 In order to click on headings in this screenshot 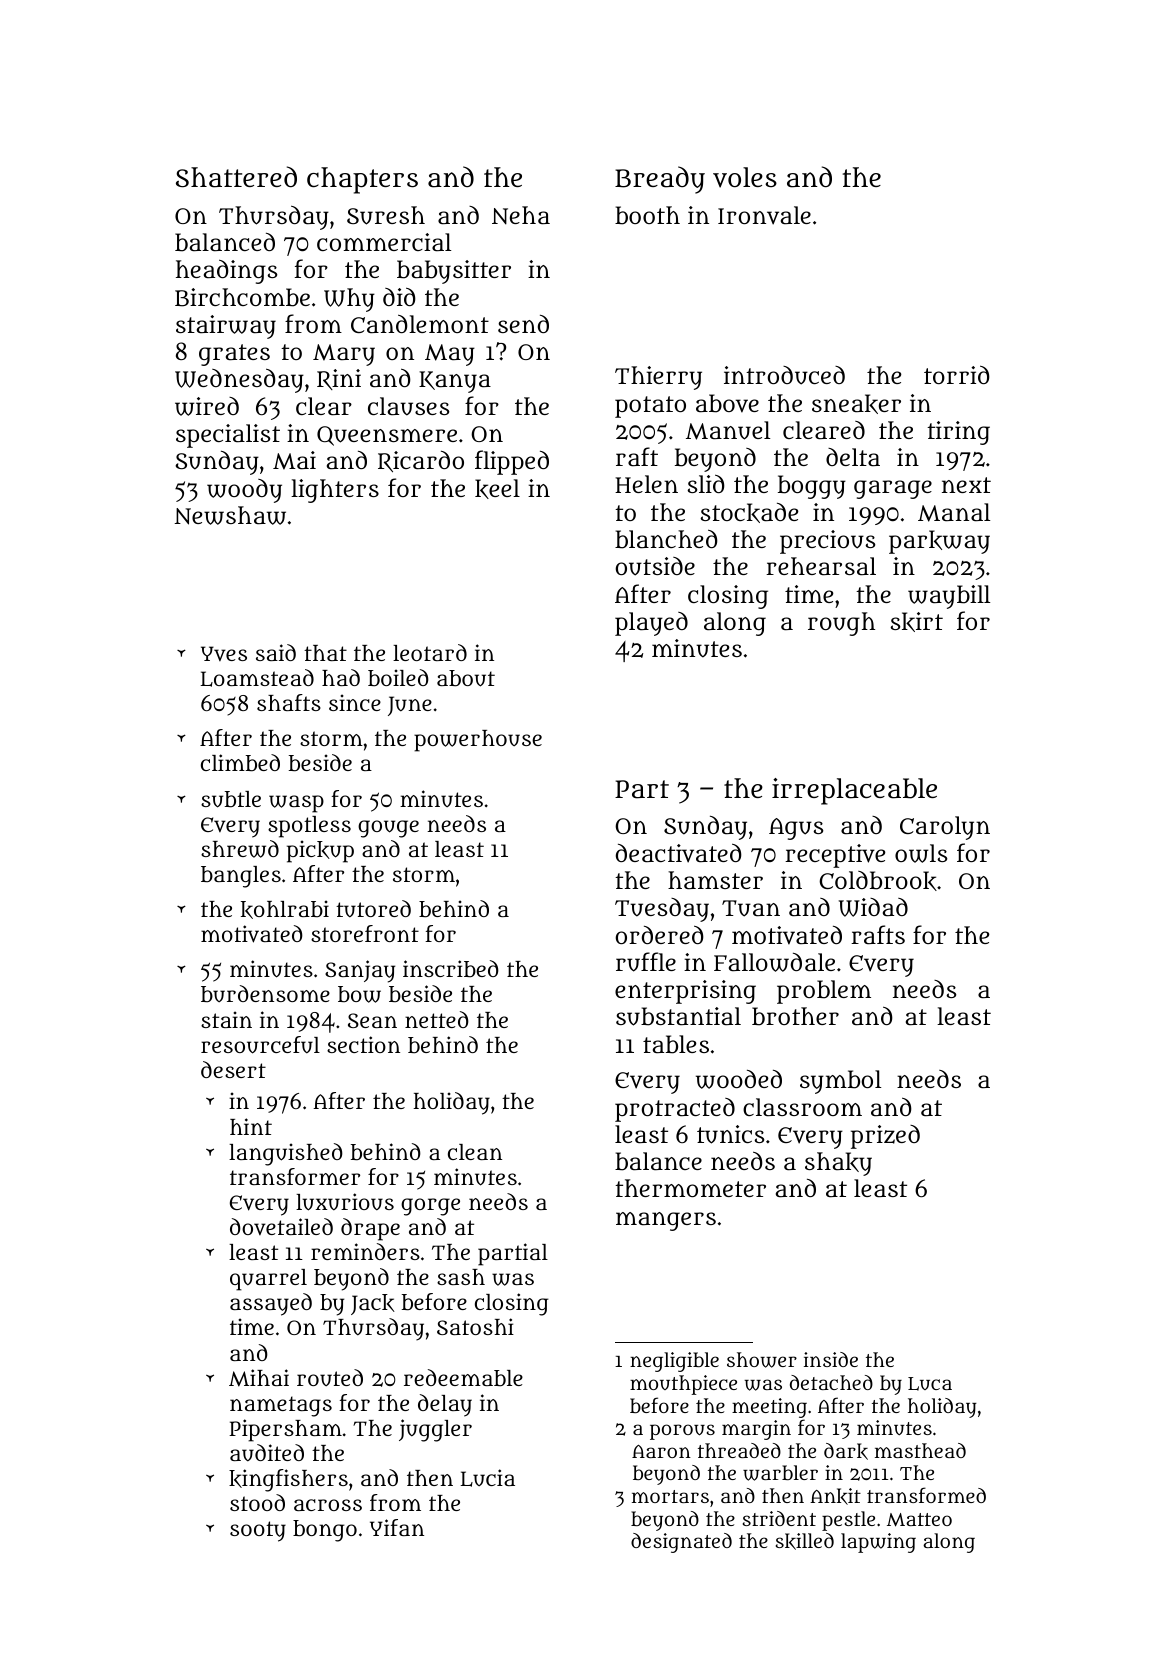, I will do `click(226, 271)`.
